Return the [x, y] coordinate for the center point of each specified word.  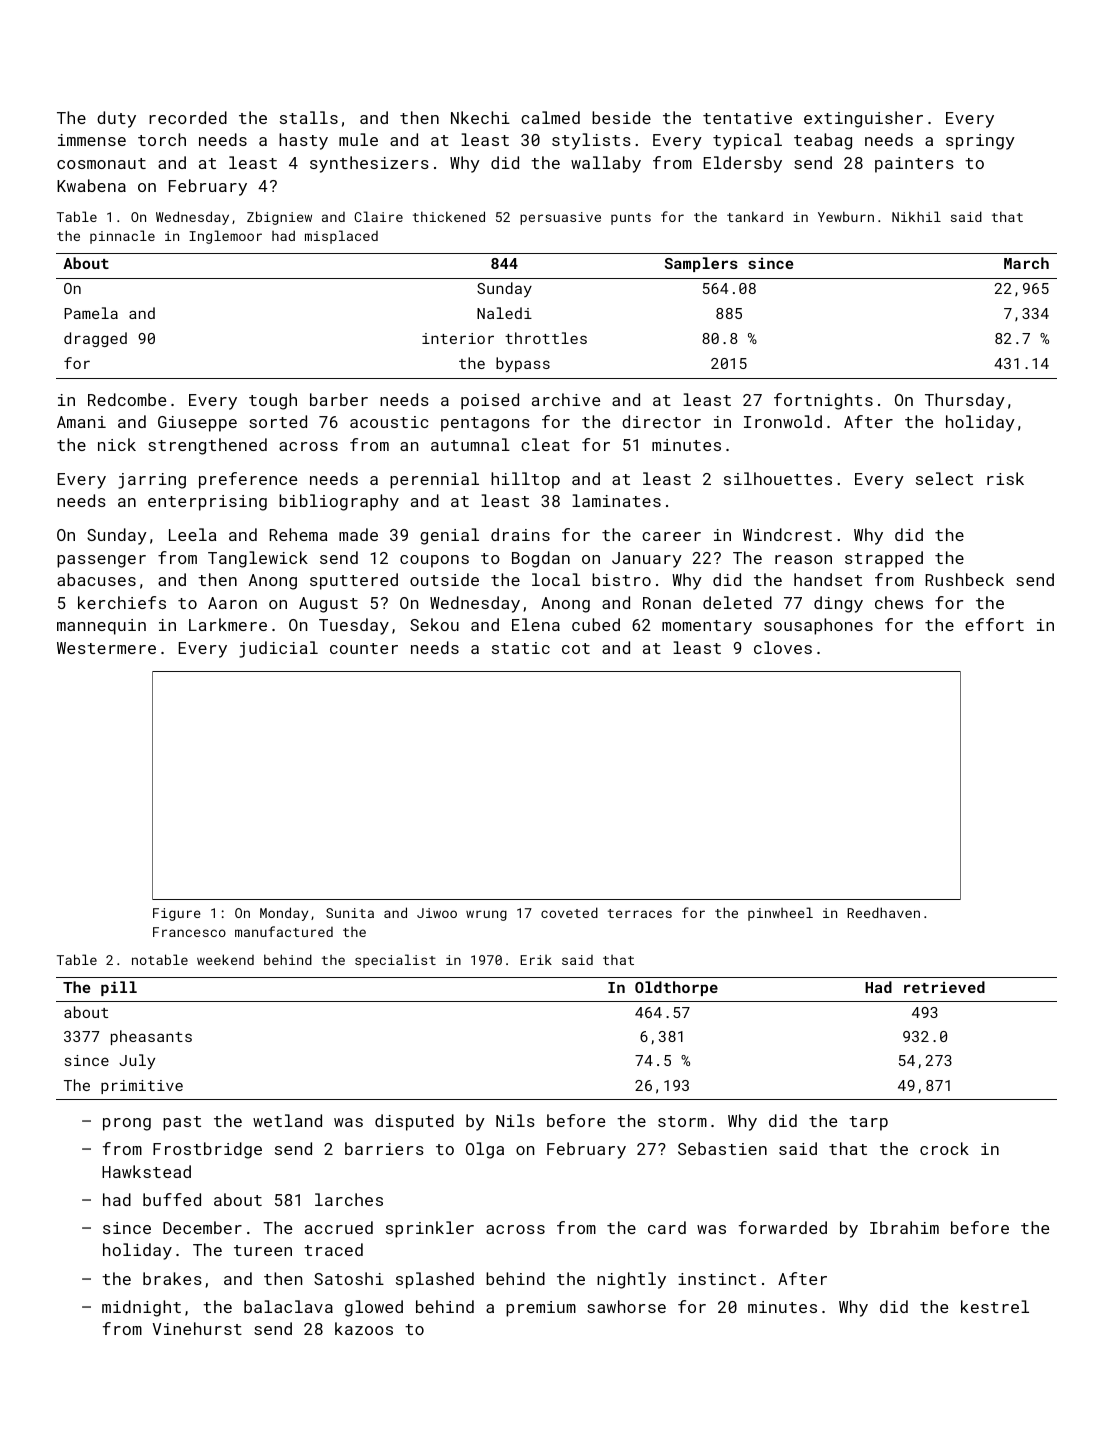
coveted [569, 912]
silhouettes [778, 478]
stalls [309, 117]
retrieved [944, 987]
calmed [550, 117]
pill [119, 988]
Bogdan [541, 559]
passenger [101, 561]
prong [127, 1124]
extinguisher [863, 119]
